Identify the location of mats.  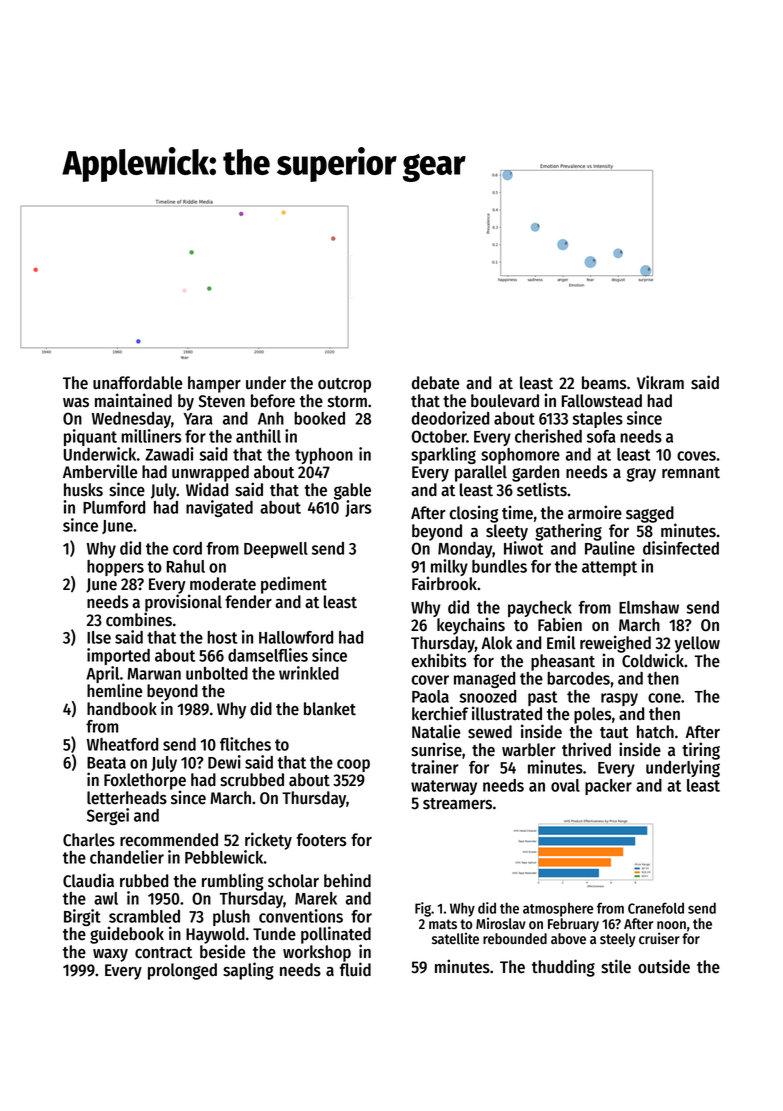
(443, 924).
